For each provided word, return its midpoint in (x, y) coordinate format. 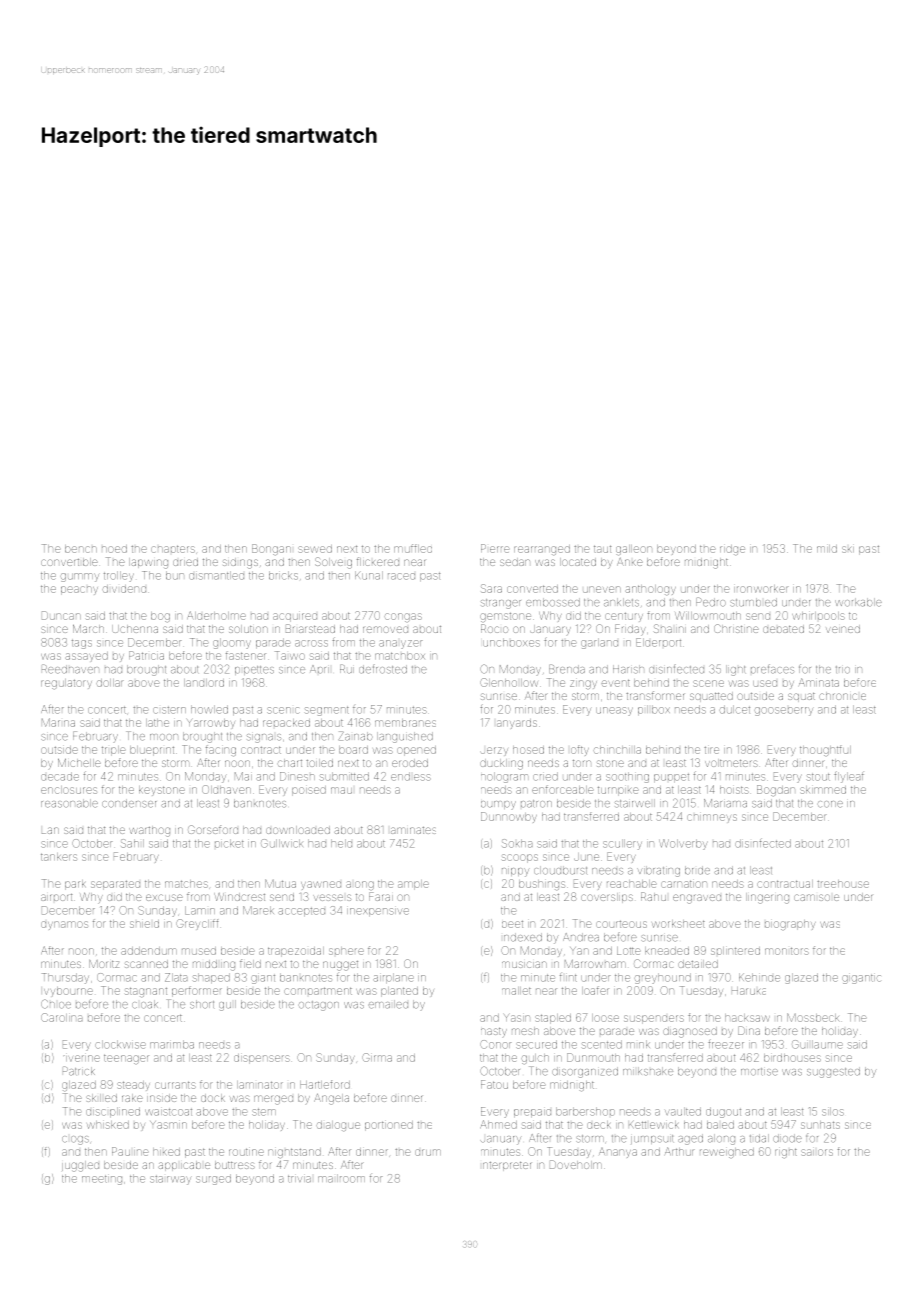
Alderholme (216, 615)
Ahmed (498, 1124)
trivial (299, 1179)
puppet (671, 777)
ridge (732, 550)
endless (411, 776)
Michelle (79, 763)
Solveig (333, 563)
